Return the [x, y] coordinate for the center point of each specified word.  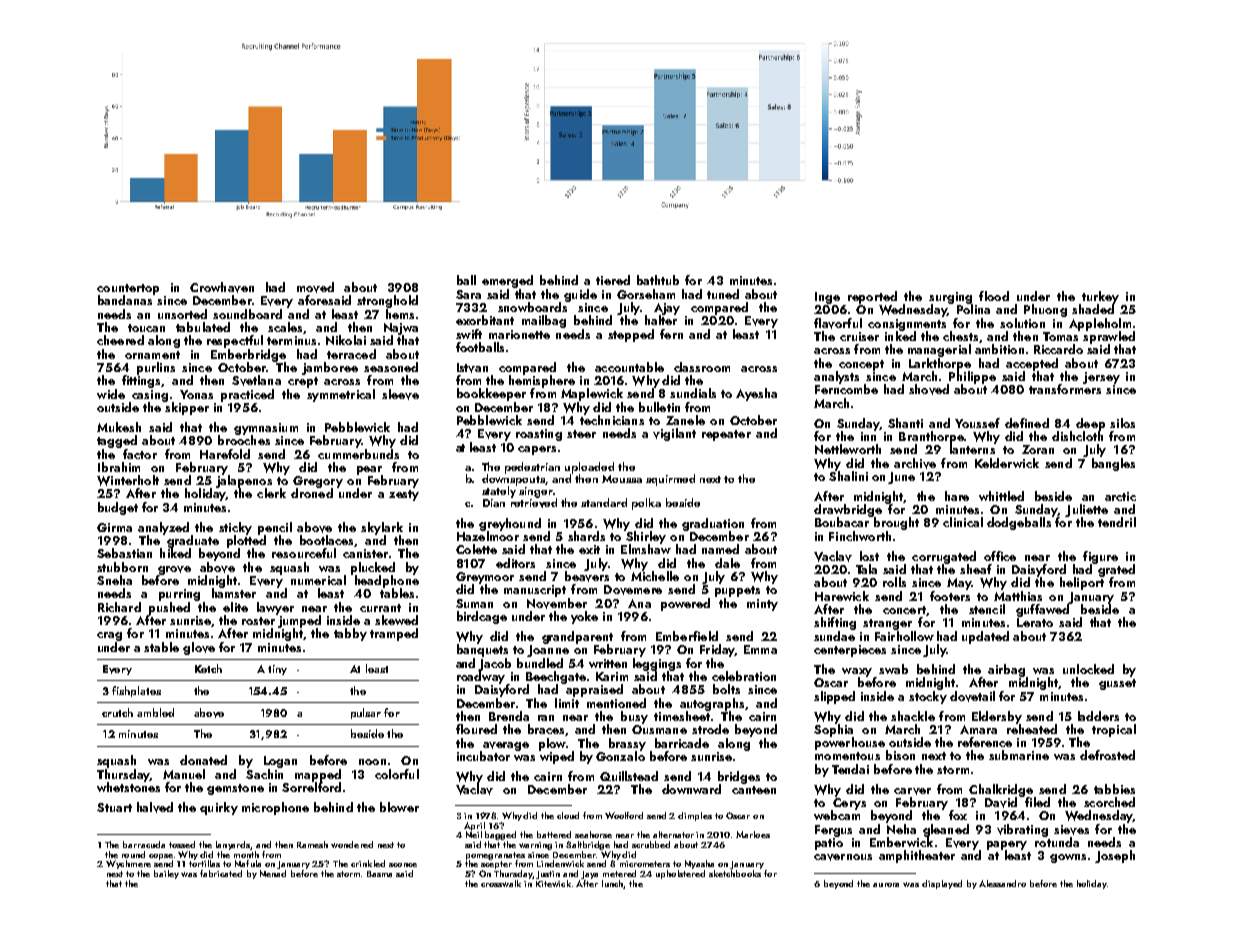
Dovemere [633, 590]
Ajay [667, 309]
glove [199, 648]
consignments [907, 325]
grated [1116, 570]
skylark [382, 528]
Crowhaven [222, 287]
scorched [1109, 802]
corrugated [944, 557]
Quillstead [629, 776]
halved [155, 807]
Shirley [646, 537]
